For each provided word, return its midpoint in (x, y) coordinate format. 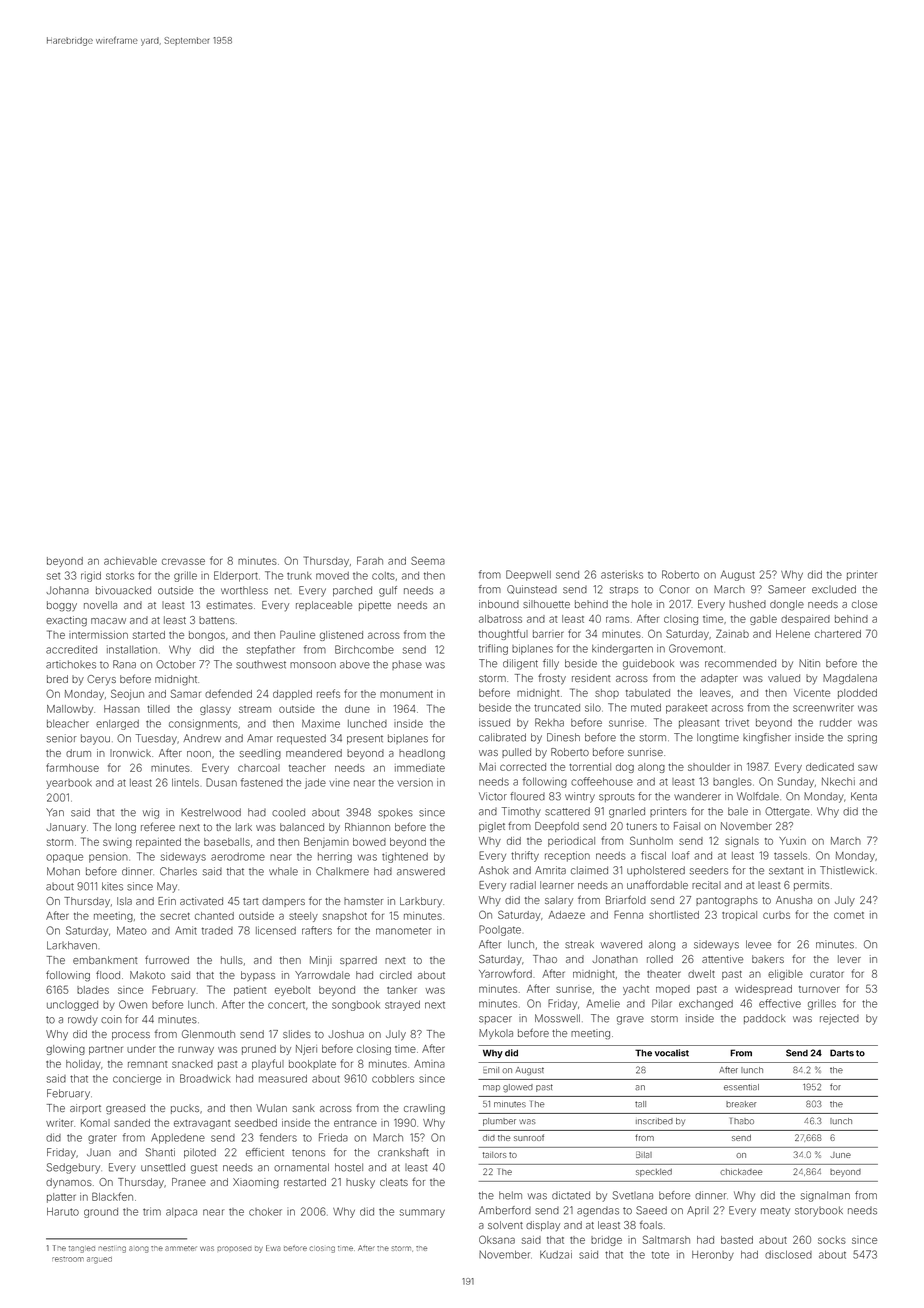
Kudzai (556, 1254)
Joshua (346, 1034)
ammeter (181, 1248)
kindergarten (622, 649)
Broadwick (205, 1078)
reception (567, 856)
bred (57, 679)
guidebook (648, 664)
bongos (207, 636)
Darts (842, 1053)
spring (862, 738)
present (365, 739)
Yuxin (792, 841)
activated (201, 901)
